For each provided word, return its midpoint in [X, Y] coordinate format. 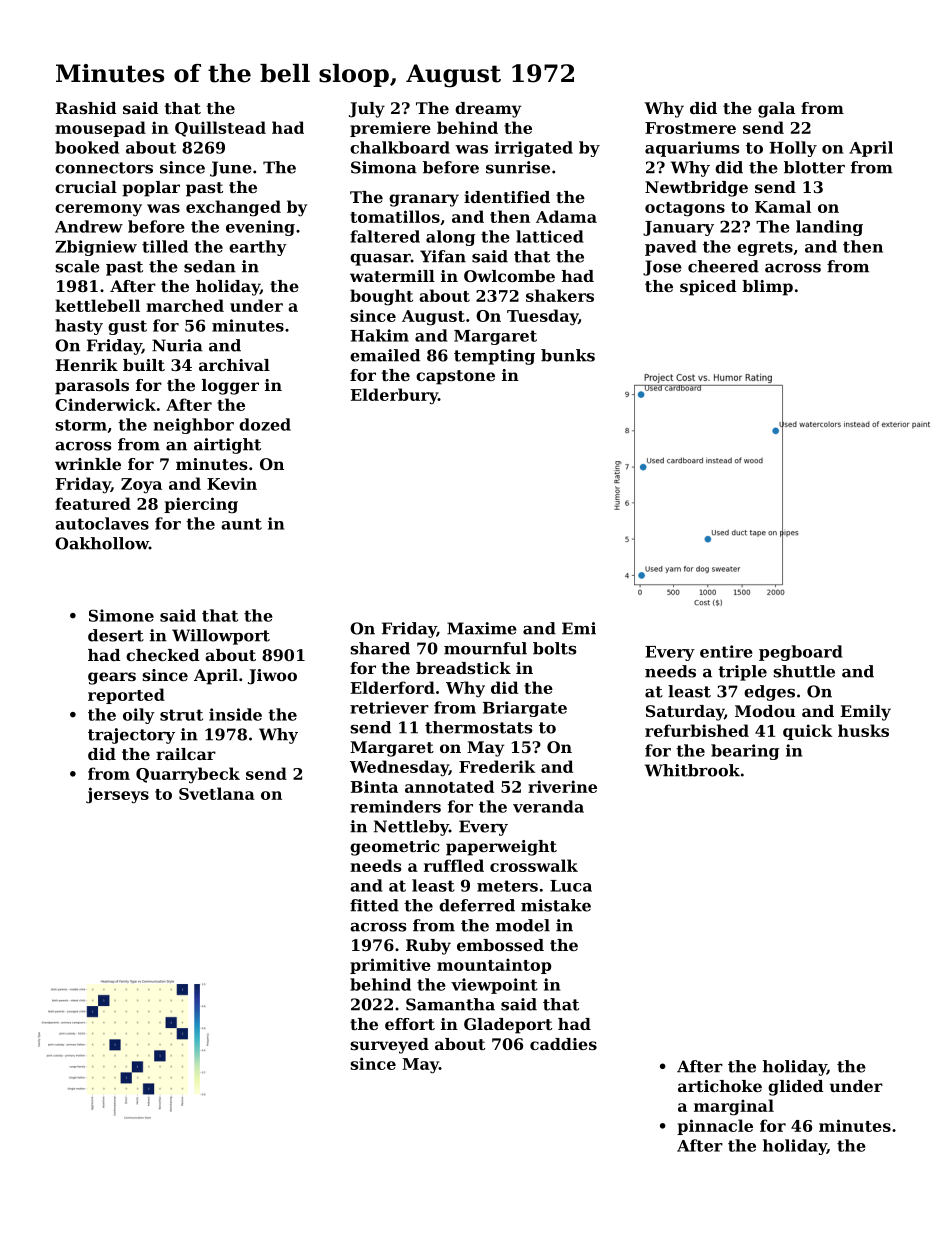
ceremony [98, 210]
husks [863, 730]
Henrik [87, 365]
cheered [723, 266]
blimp [767, 288]
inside [235, 714]
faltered [385, 236]
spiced [708, 288]
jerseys [117, 795]
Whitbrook [692, 770]
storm [81, 425]
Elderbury [394, 396]
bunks [568, 355]
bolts [555, 648]
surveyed [389, 1046]
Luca [571, 886]
